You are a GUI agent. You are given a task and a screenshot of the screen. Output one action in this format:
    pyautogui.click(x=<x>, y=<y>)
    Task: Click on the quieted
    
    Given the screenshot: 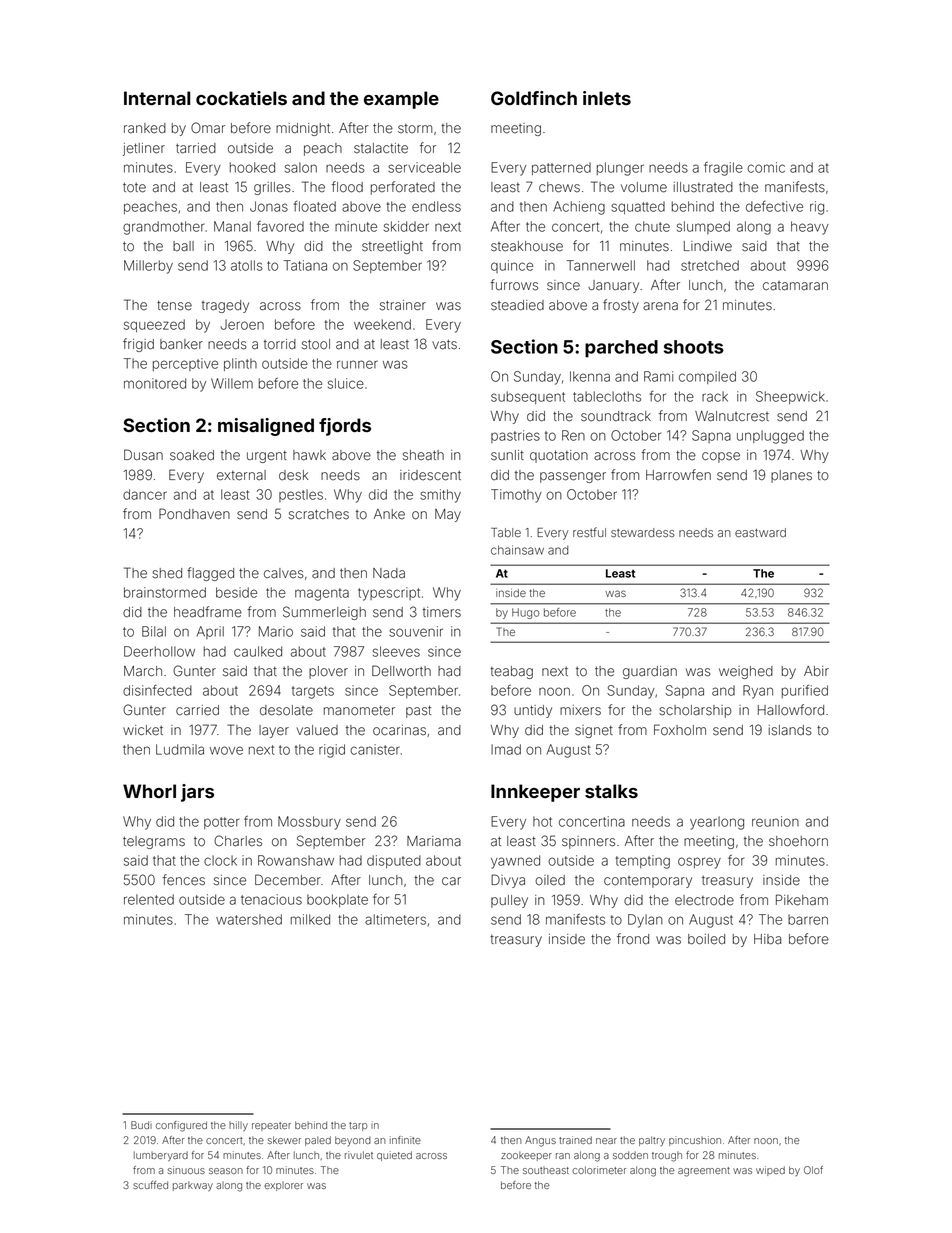 What is the action you would take?
    pyautogui.click(x=394, y=1156)
